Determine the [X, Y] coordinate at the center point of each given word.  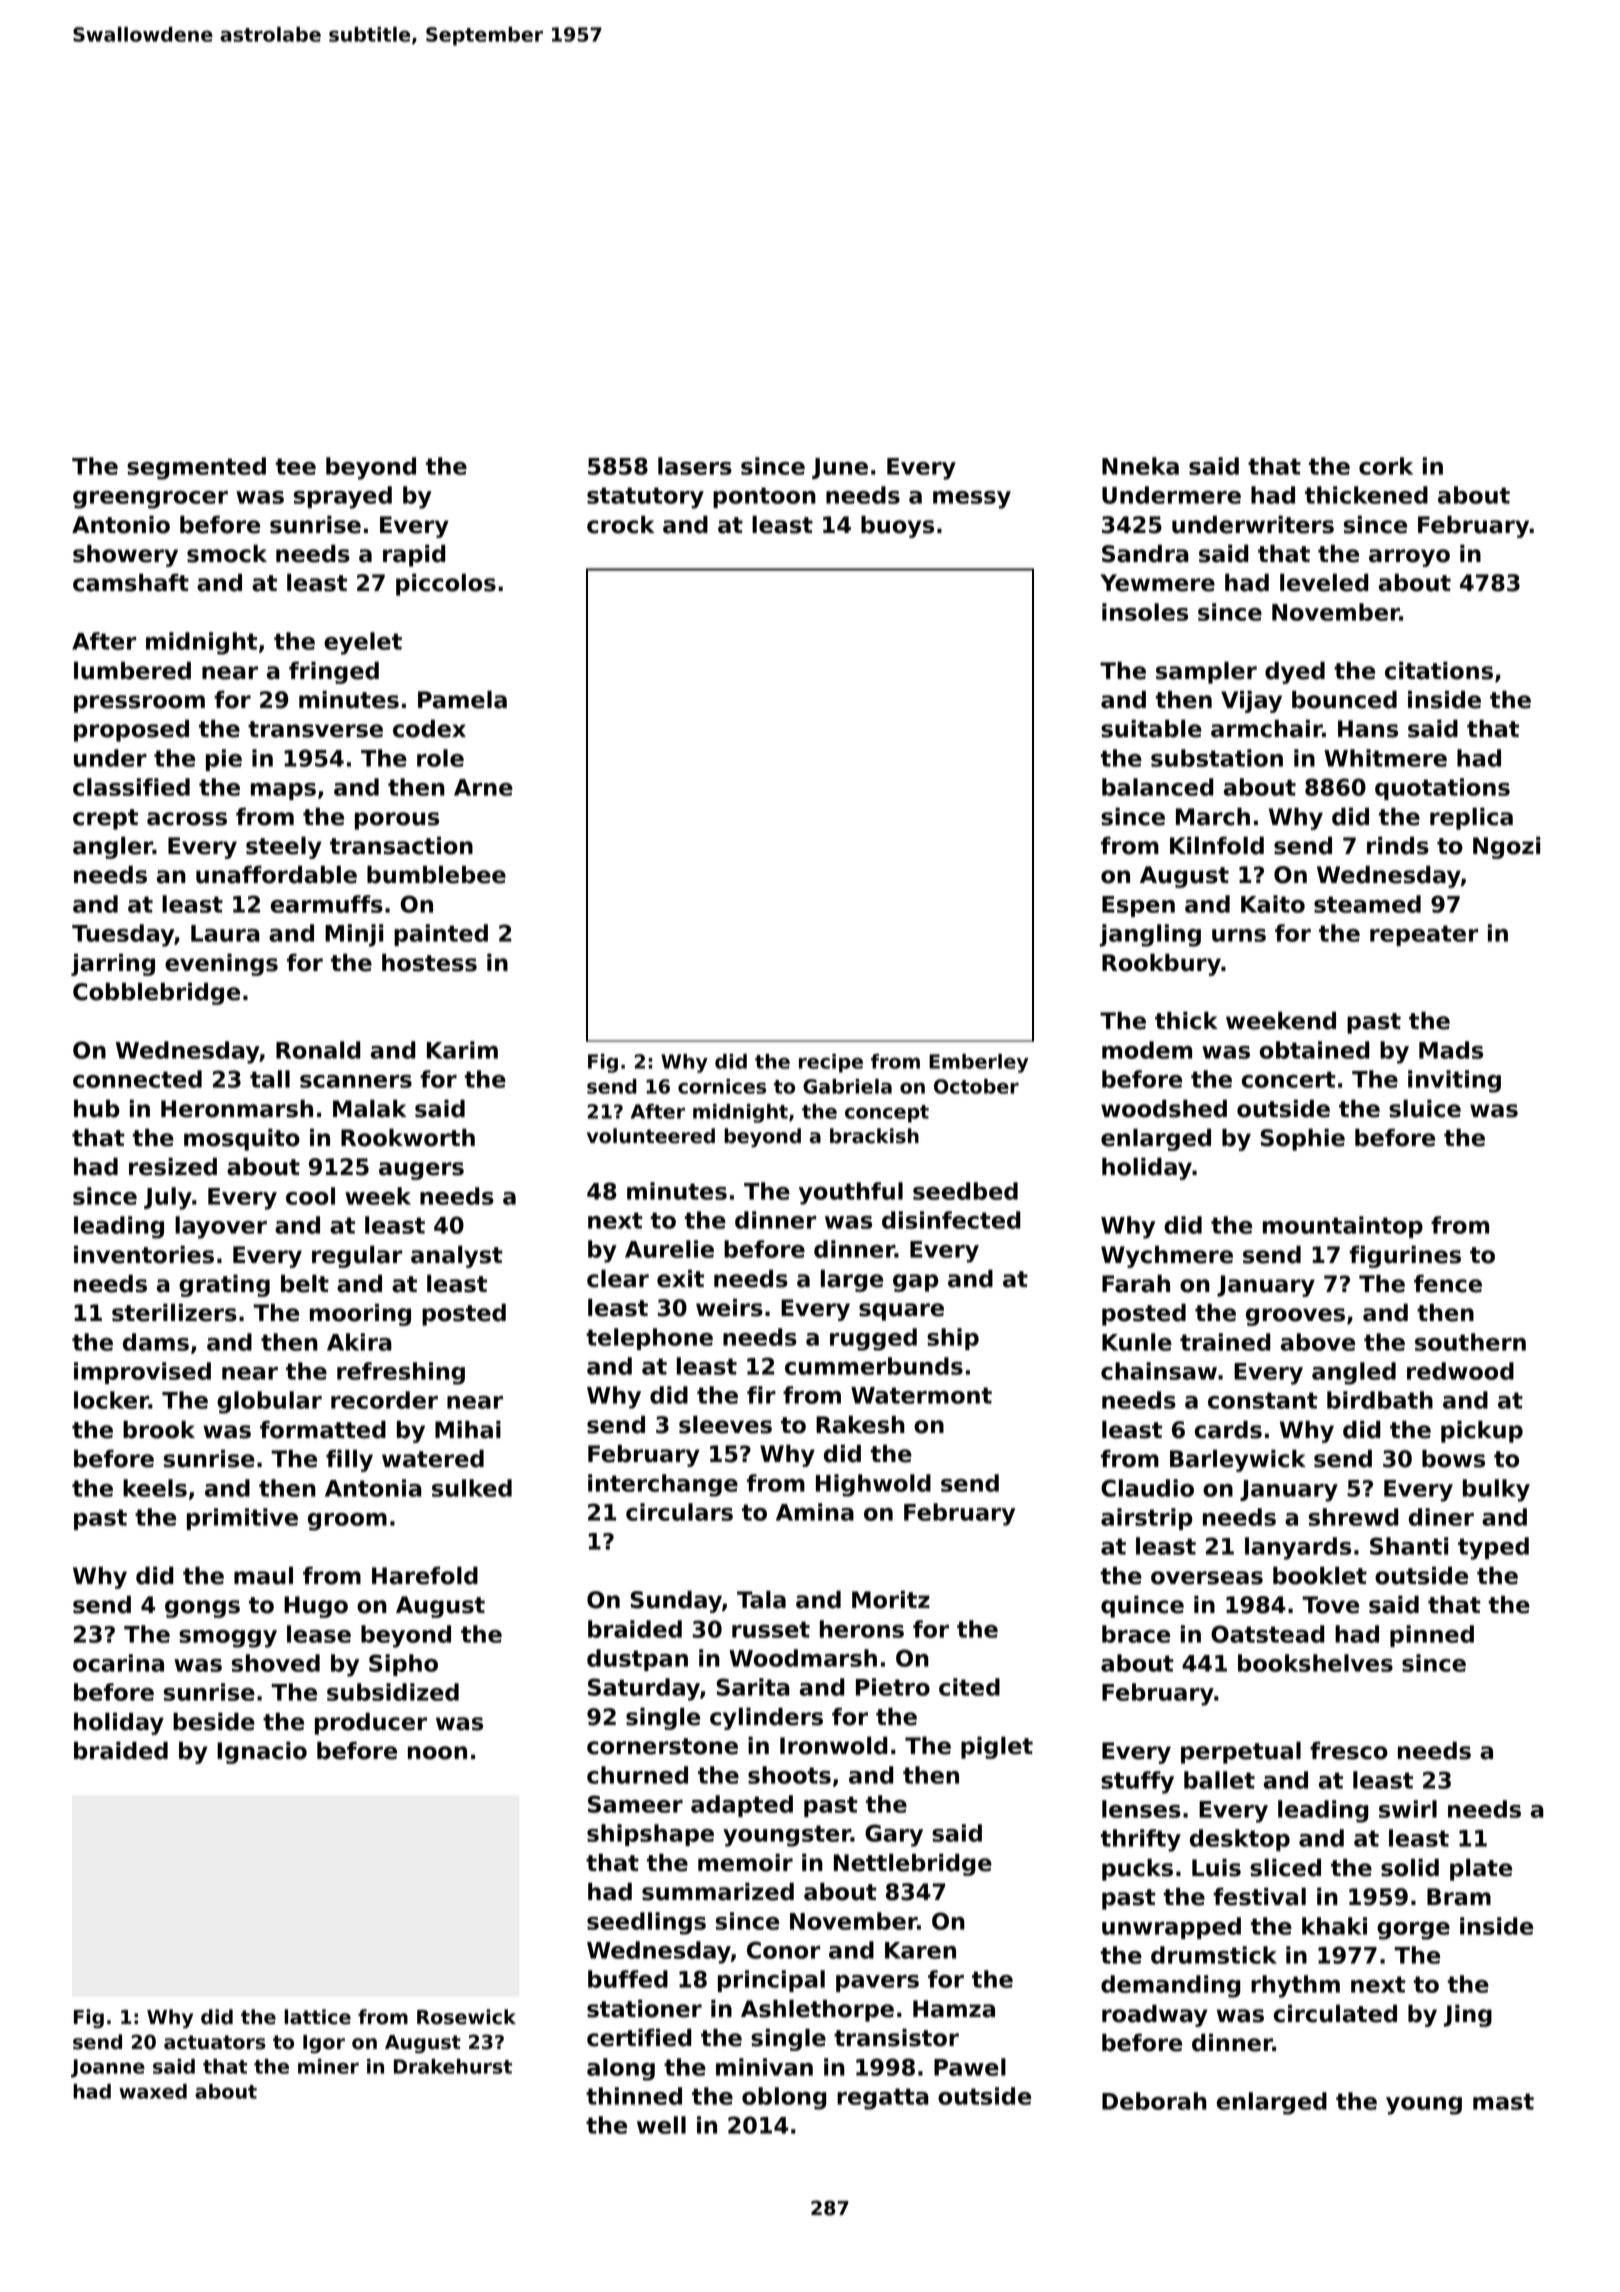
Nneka [1140, 466]
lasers [695, 466]
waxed [153, 2091]
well [661, 2125]
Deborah [1154, 2101]
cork [1386, 466]
